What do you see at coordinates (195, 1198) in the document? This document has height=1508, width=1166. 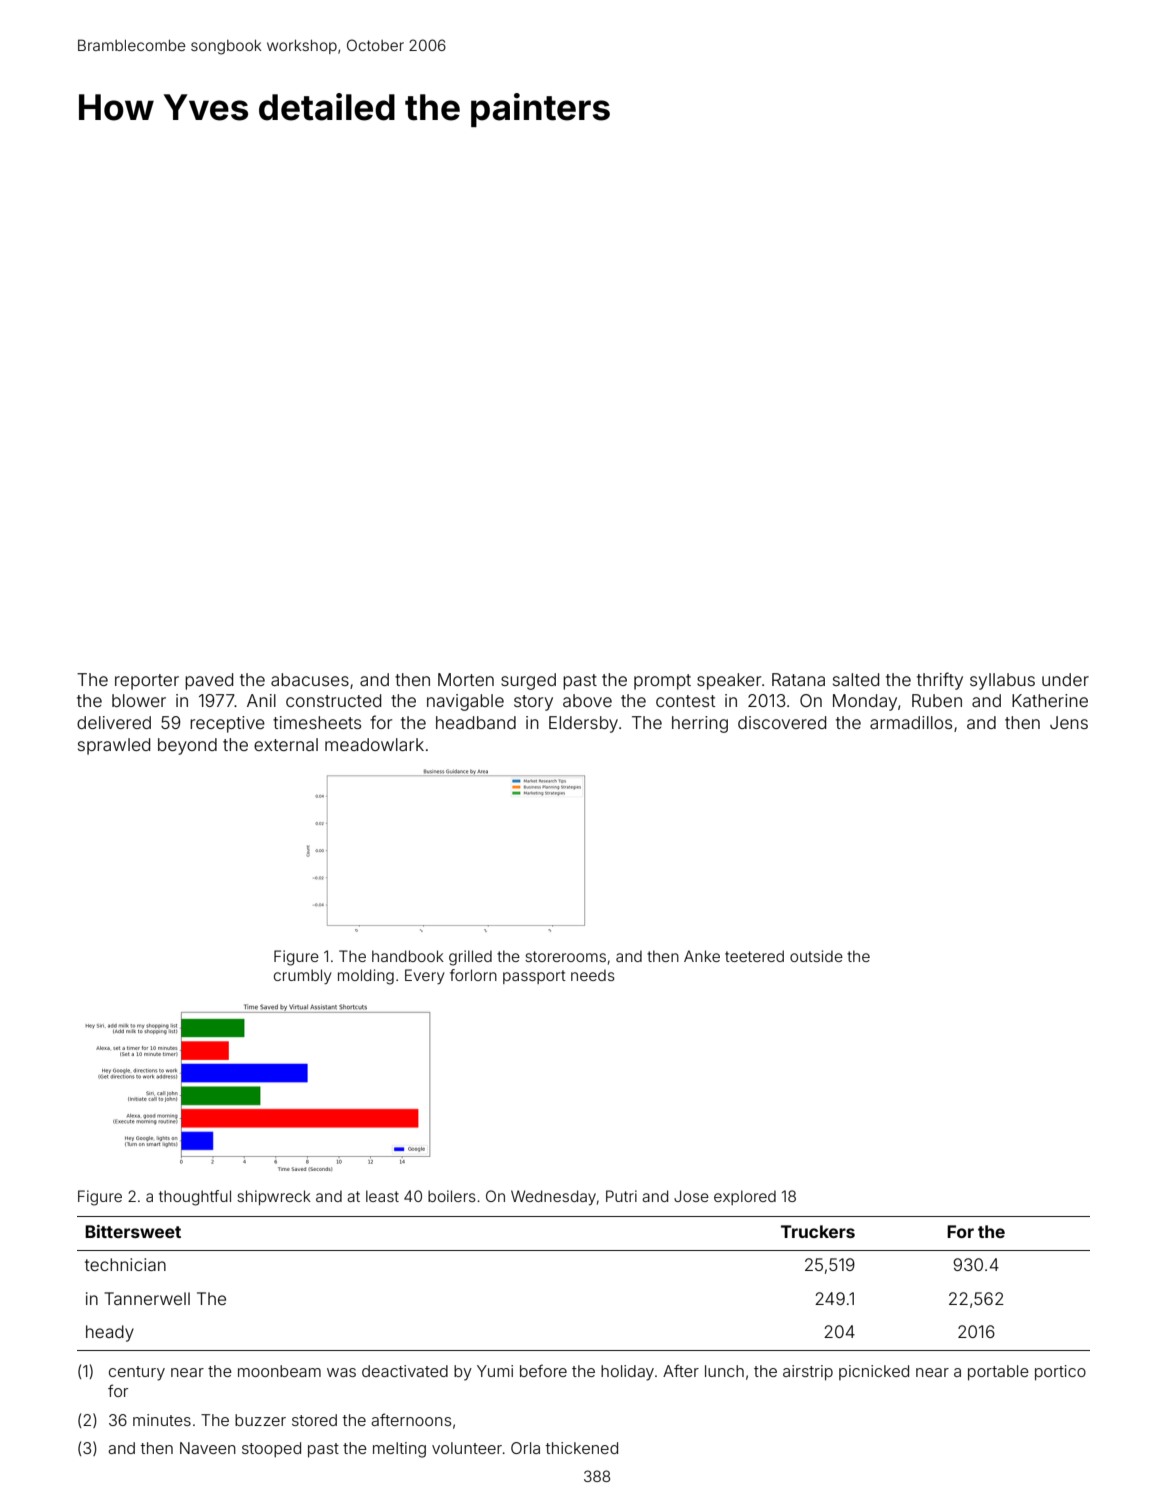 I see `thoughtful` at bounding box center [195, 1198].
